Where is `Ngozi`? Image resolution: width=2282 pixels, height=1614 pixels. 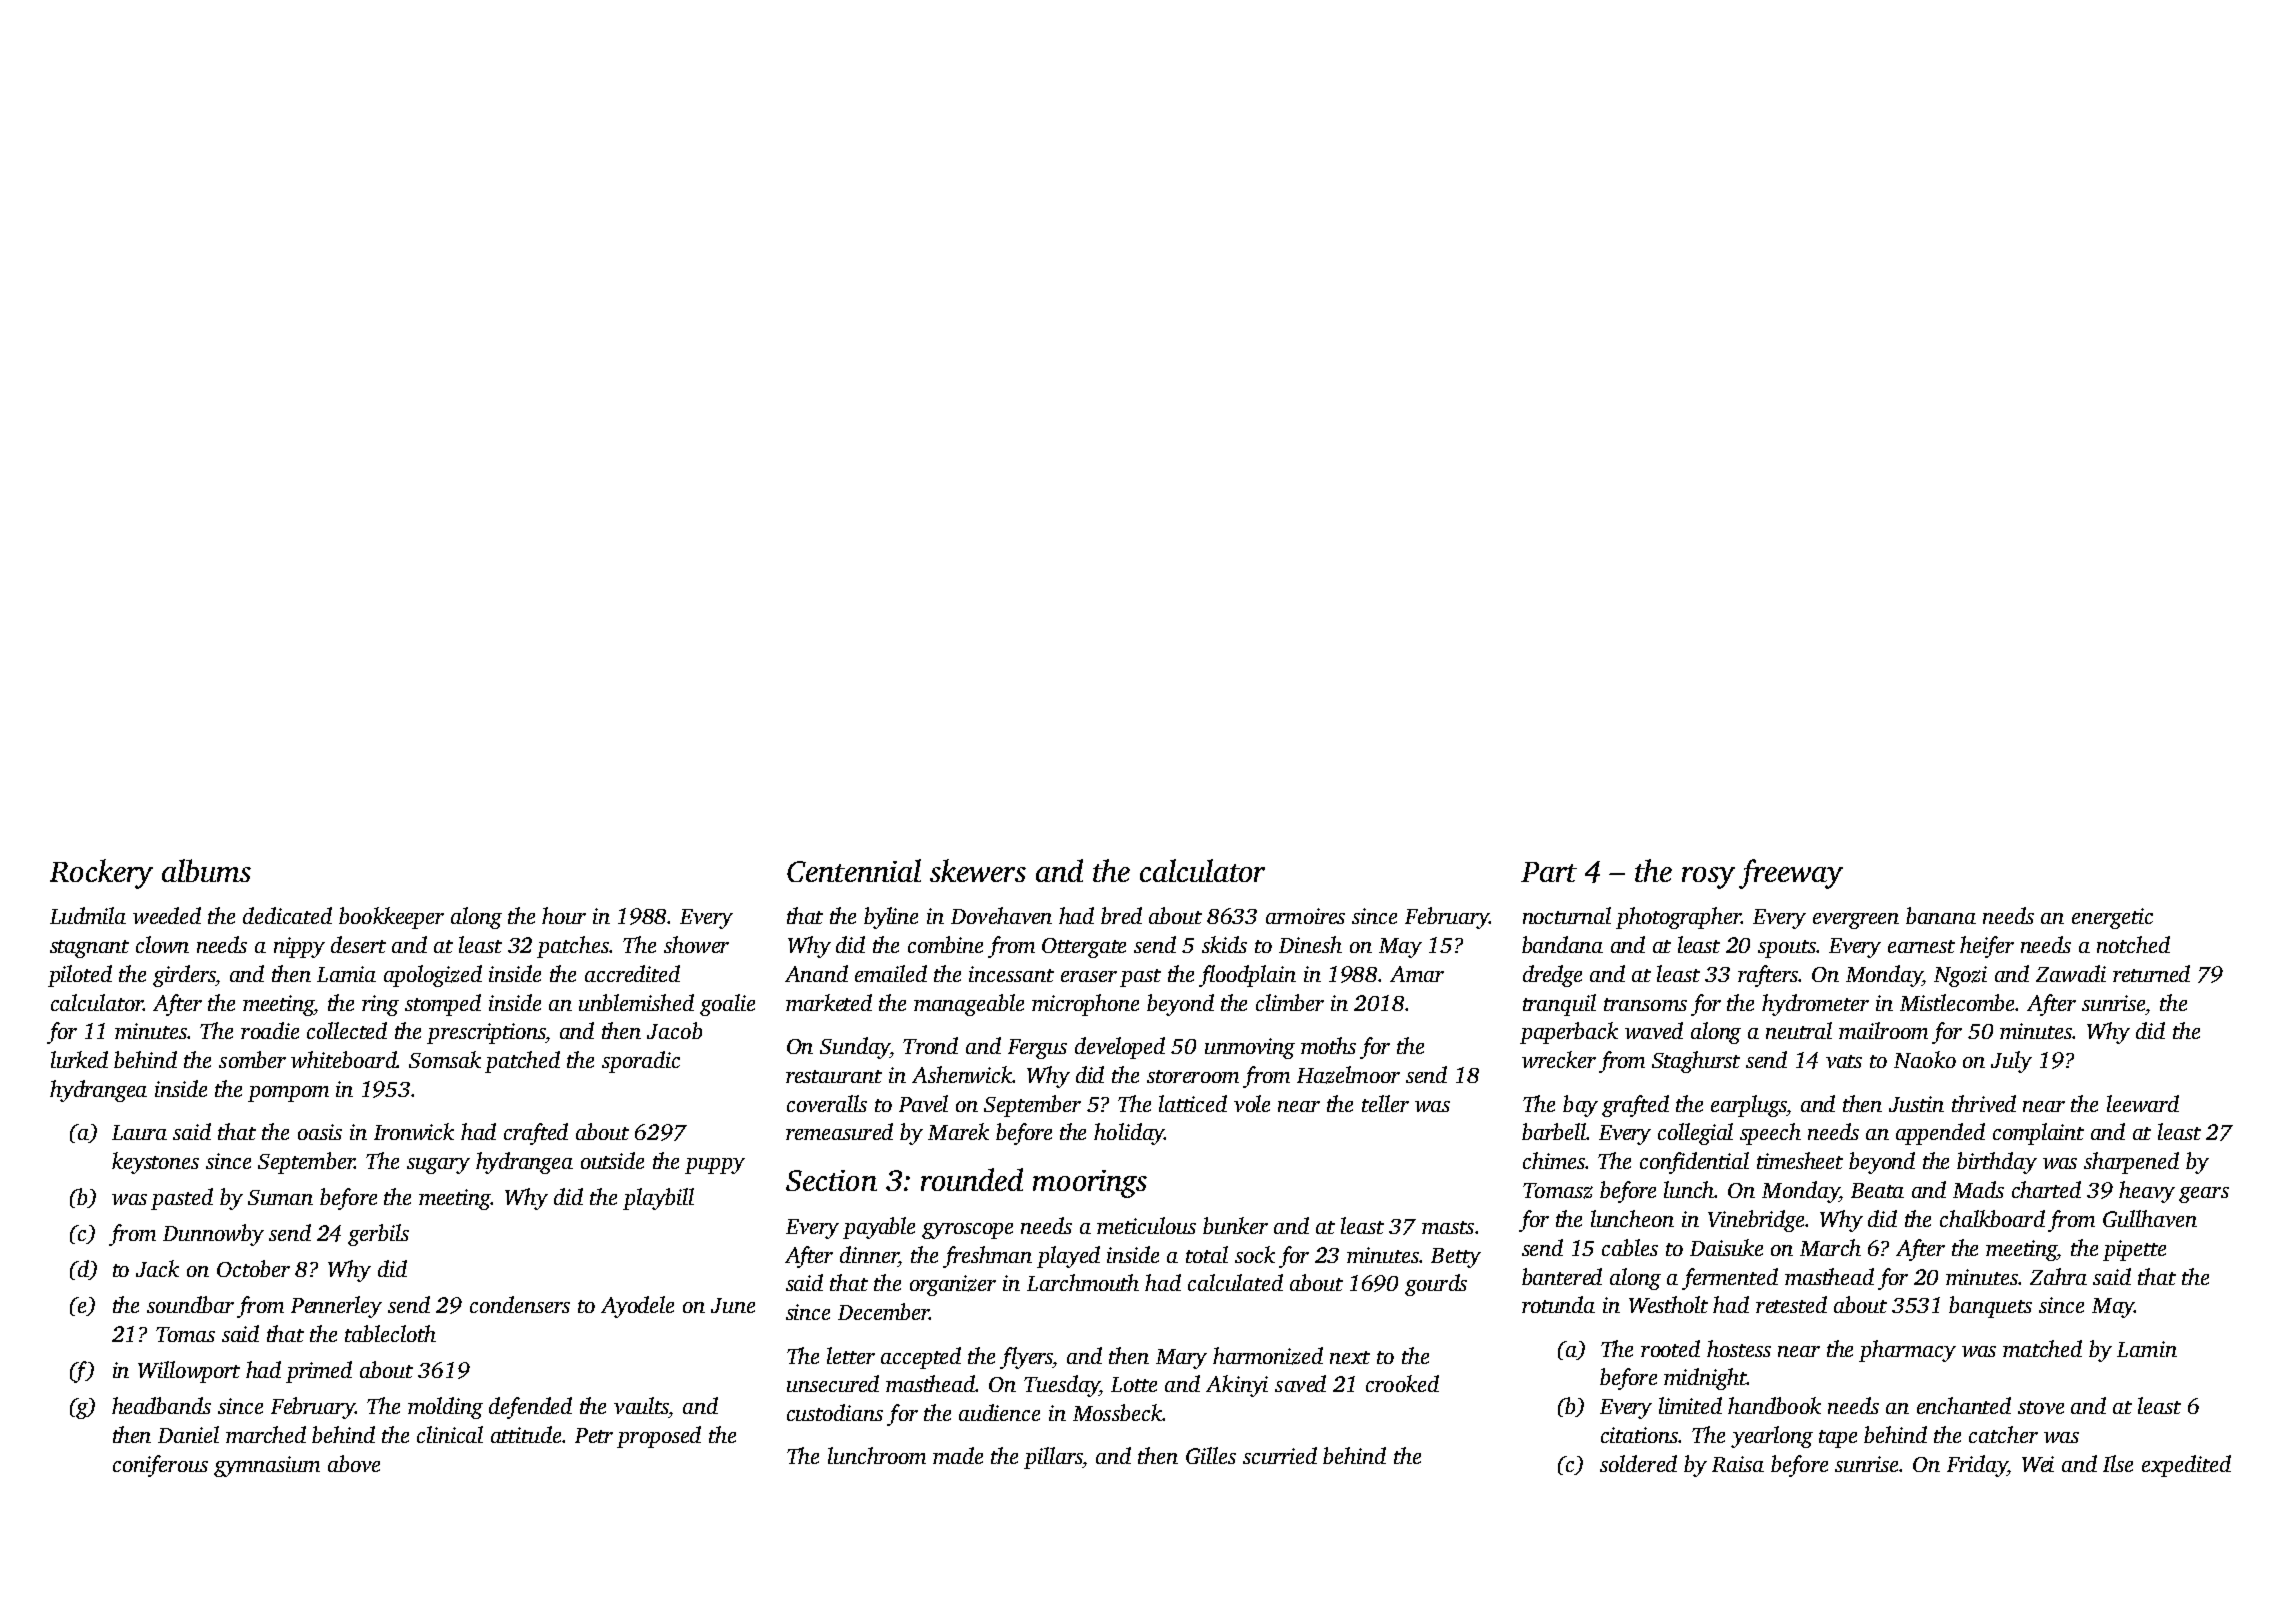 Ngozi is located at coordinates (1960, 976).
